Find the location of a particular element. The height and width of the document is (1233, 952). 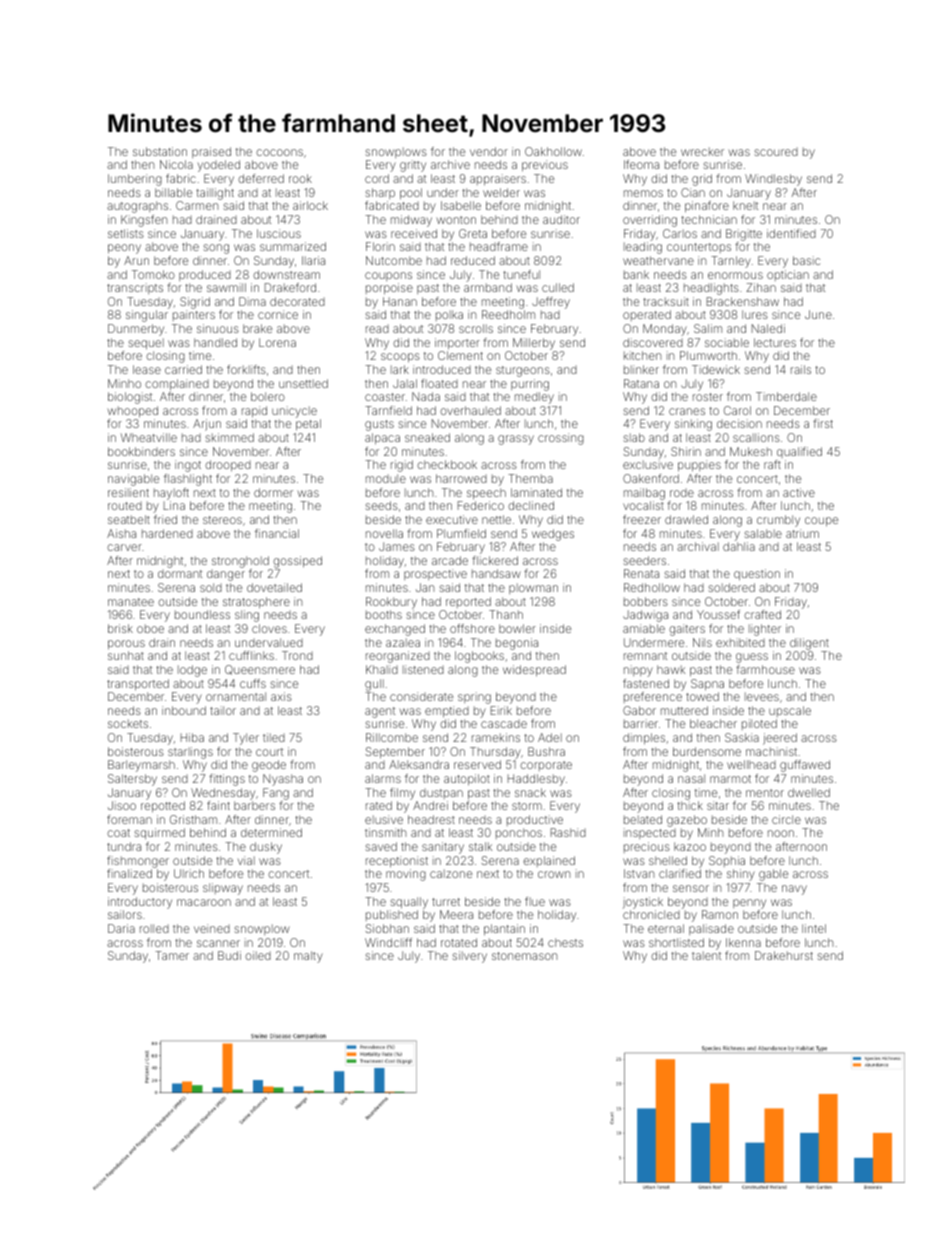

first is located at coordinates (823, 423).
